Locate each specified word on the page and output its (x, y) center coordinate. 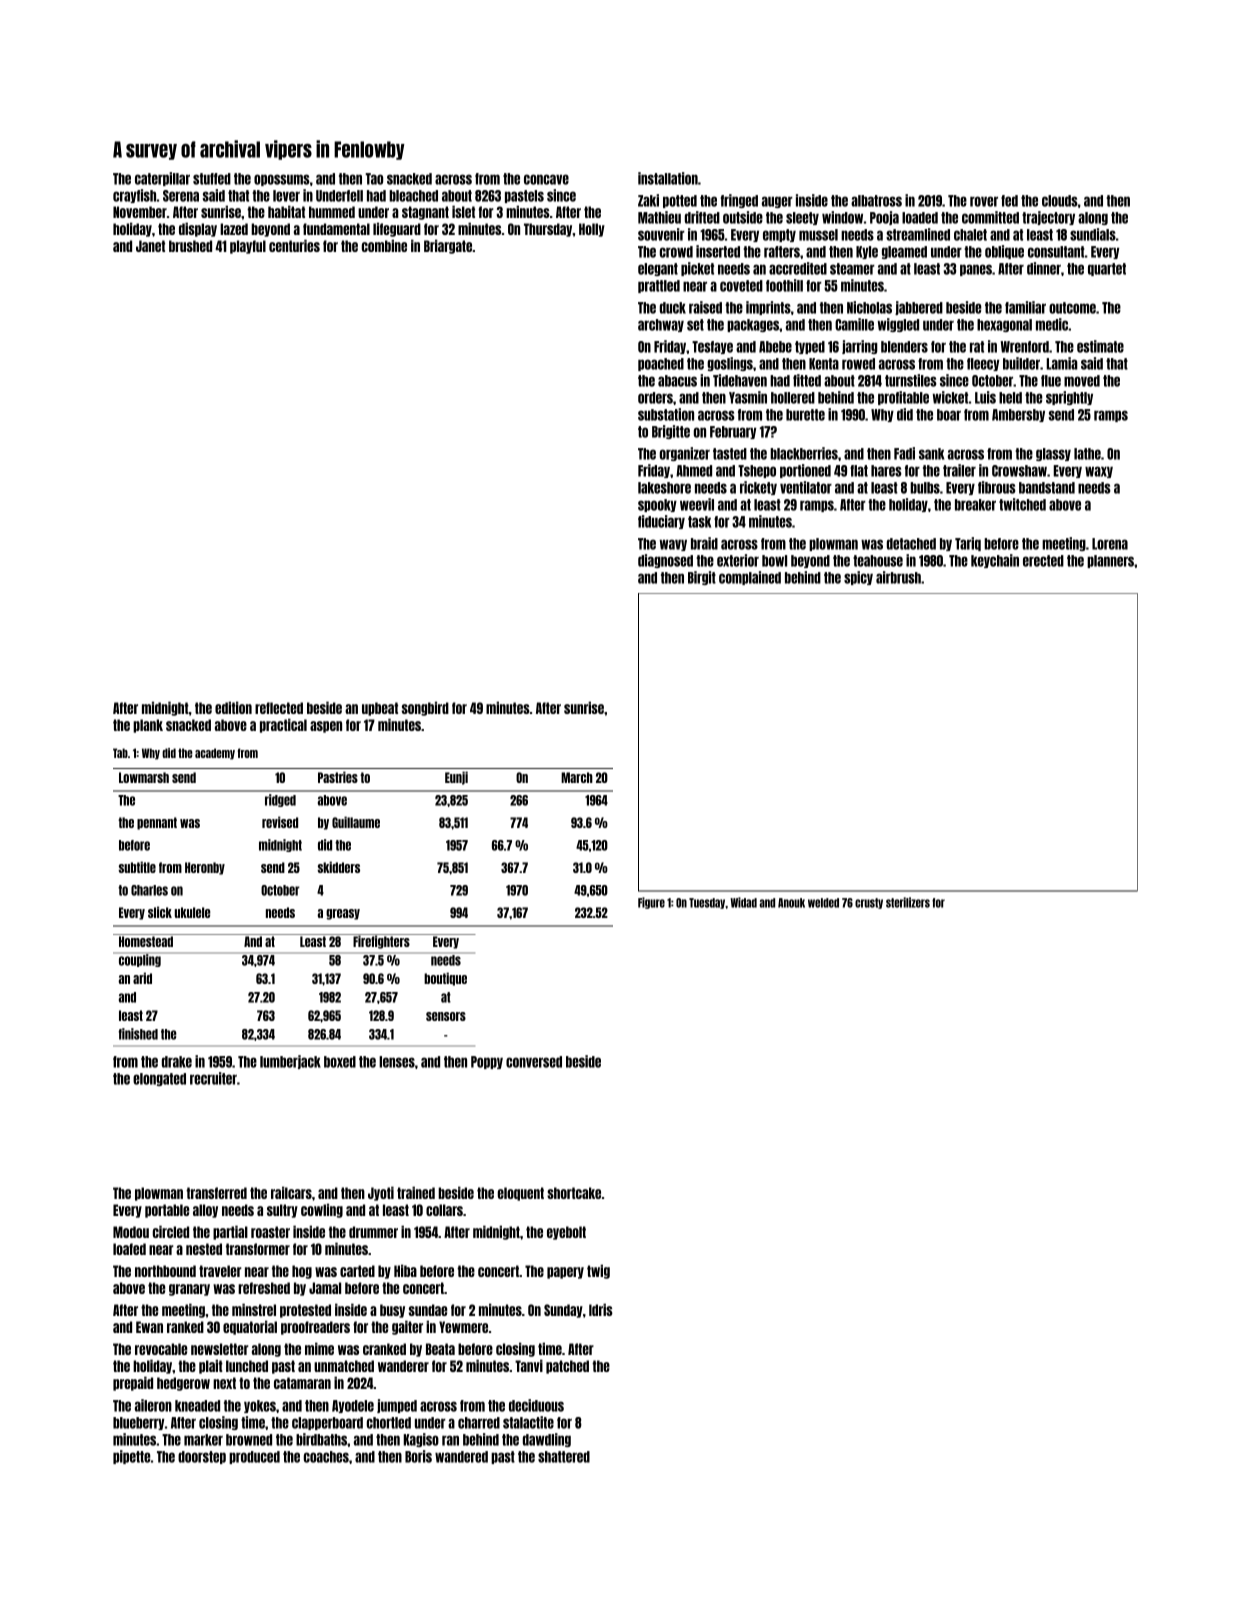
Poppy (487, 1062)
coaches (326, 1457)
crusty (869, 903)
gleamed (904, 252)
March (577, 777)
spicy (858, 578)
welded (823, 903)
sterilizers (908, 902)
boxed (340, 1062)
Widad (743, 902)
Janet (150, 246)
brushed (190, 246)
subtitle (137, 867)
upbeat (380, 709)
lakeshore (664, 488)
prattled (659, 286)
